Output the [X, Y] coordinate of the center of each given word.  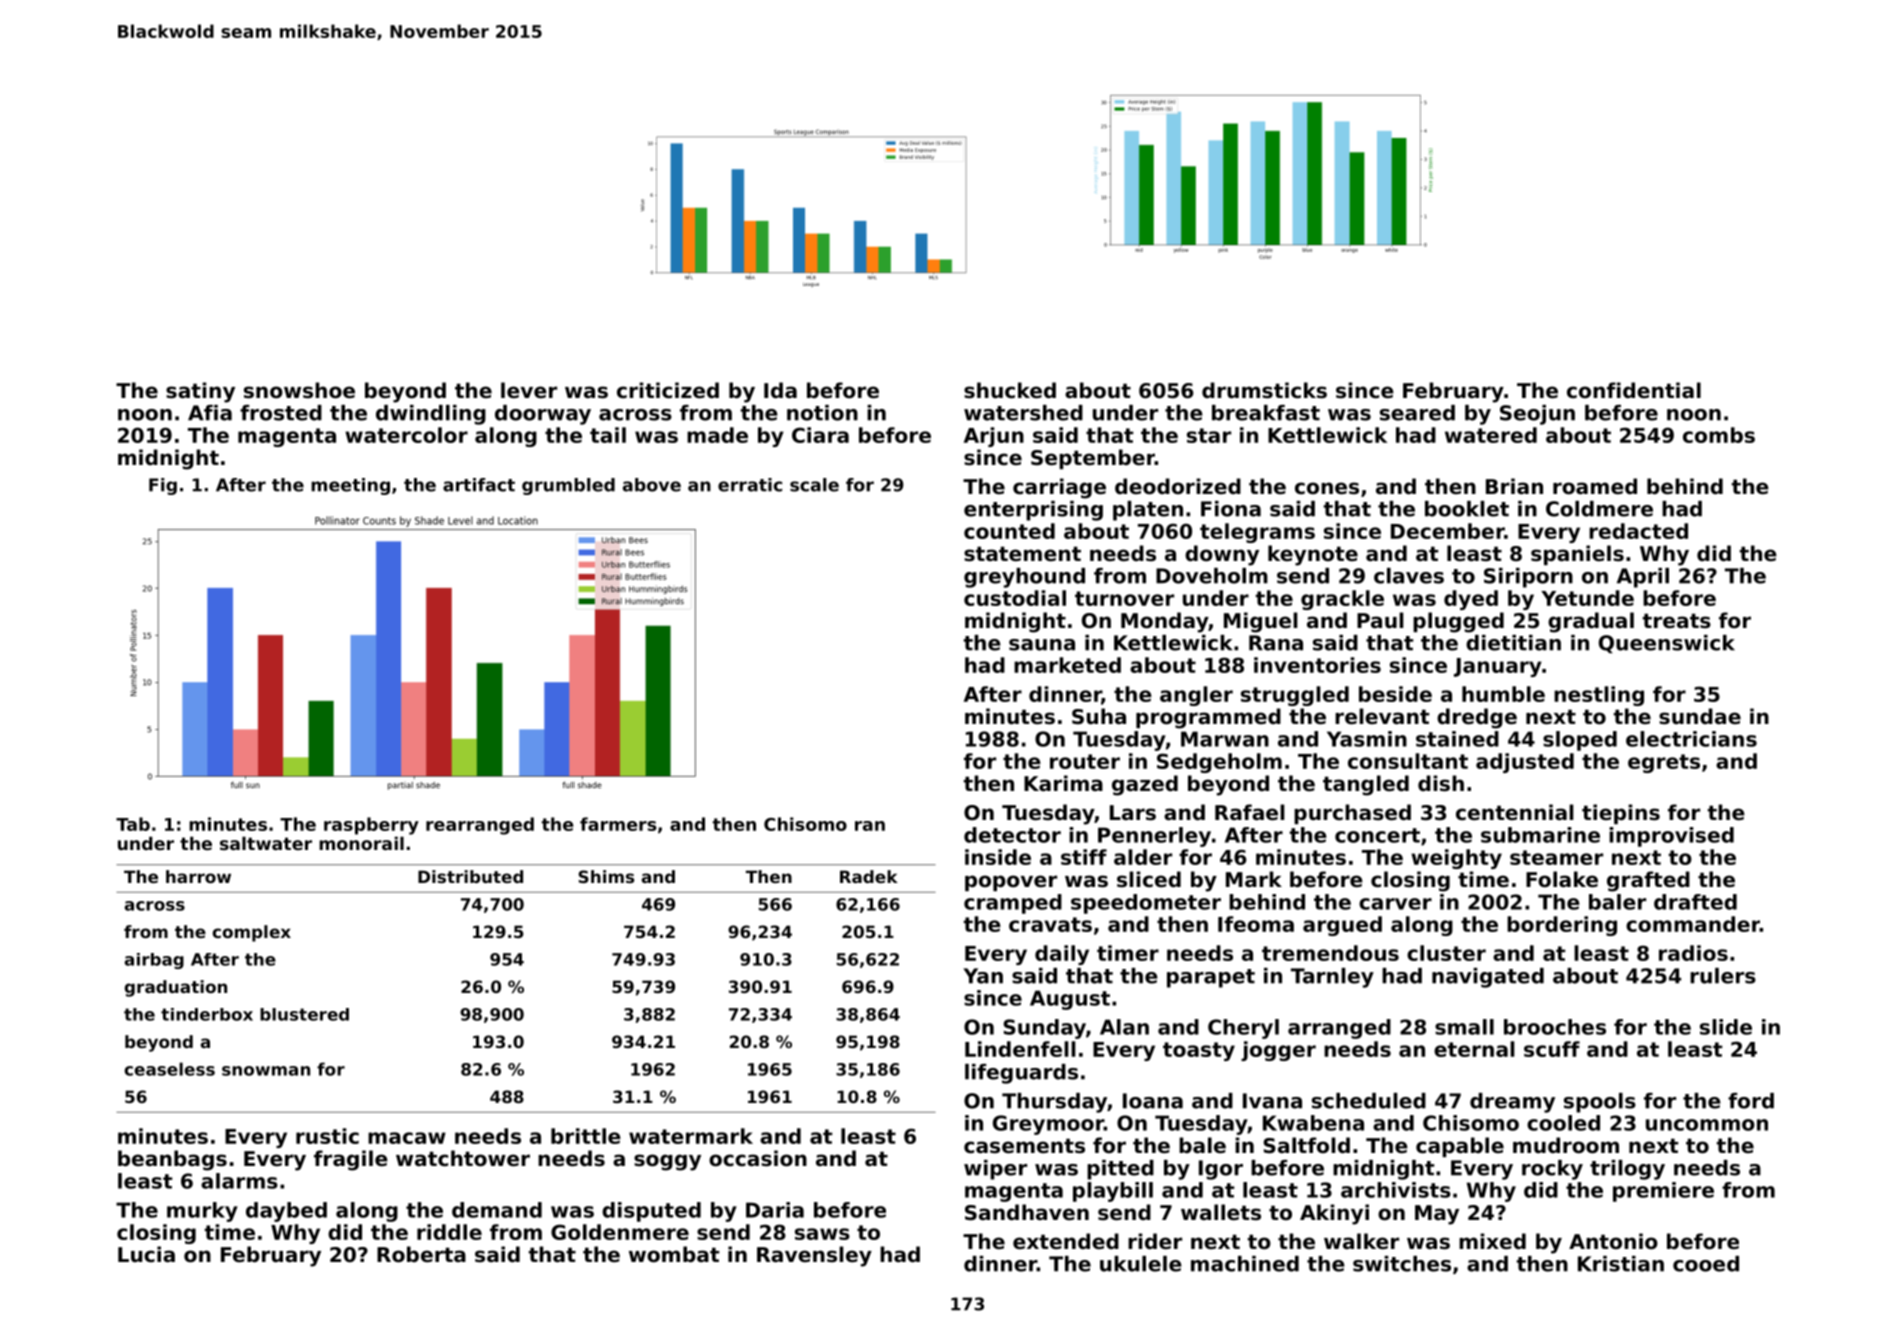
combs [1719, 435]
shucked [1010, 390]
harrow [198, 876]
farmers [618, 824]
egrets [1664, 763]
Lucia [146, 1254]
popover [1011, 883]
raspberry [371, 826]
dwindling [431, 415]
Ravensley [814, 1256]
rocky [1552, 1170]
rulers [1723, 976]
